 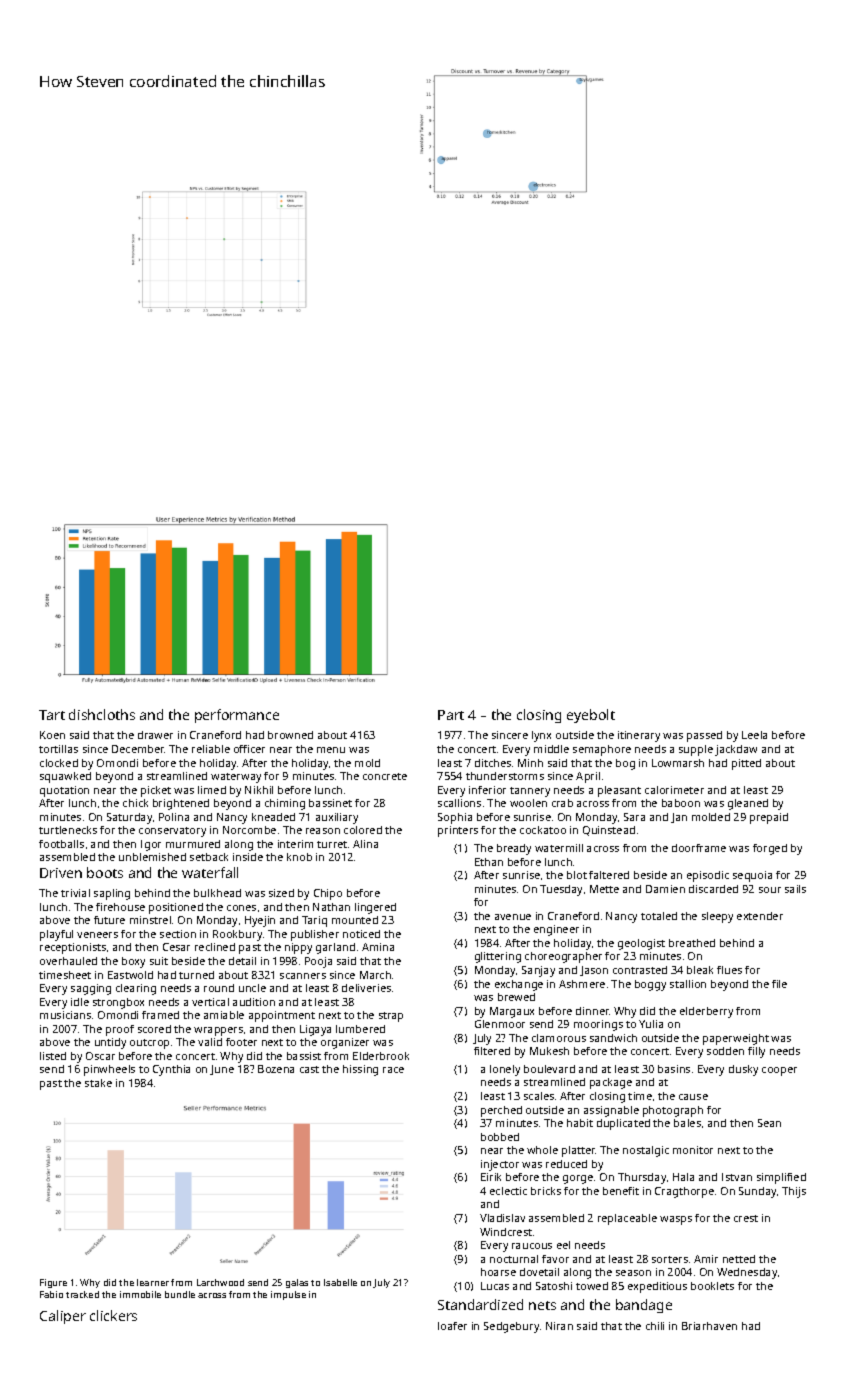 I want to click on Nikhil, so click(x=259, y=790).
